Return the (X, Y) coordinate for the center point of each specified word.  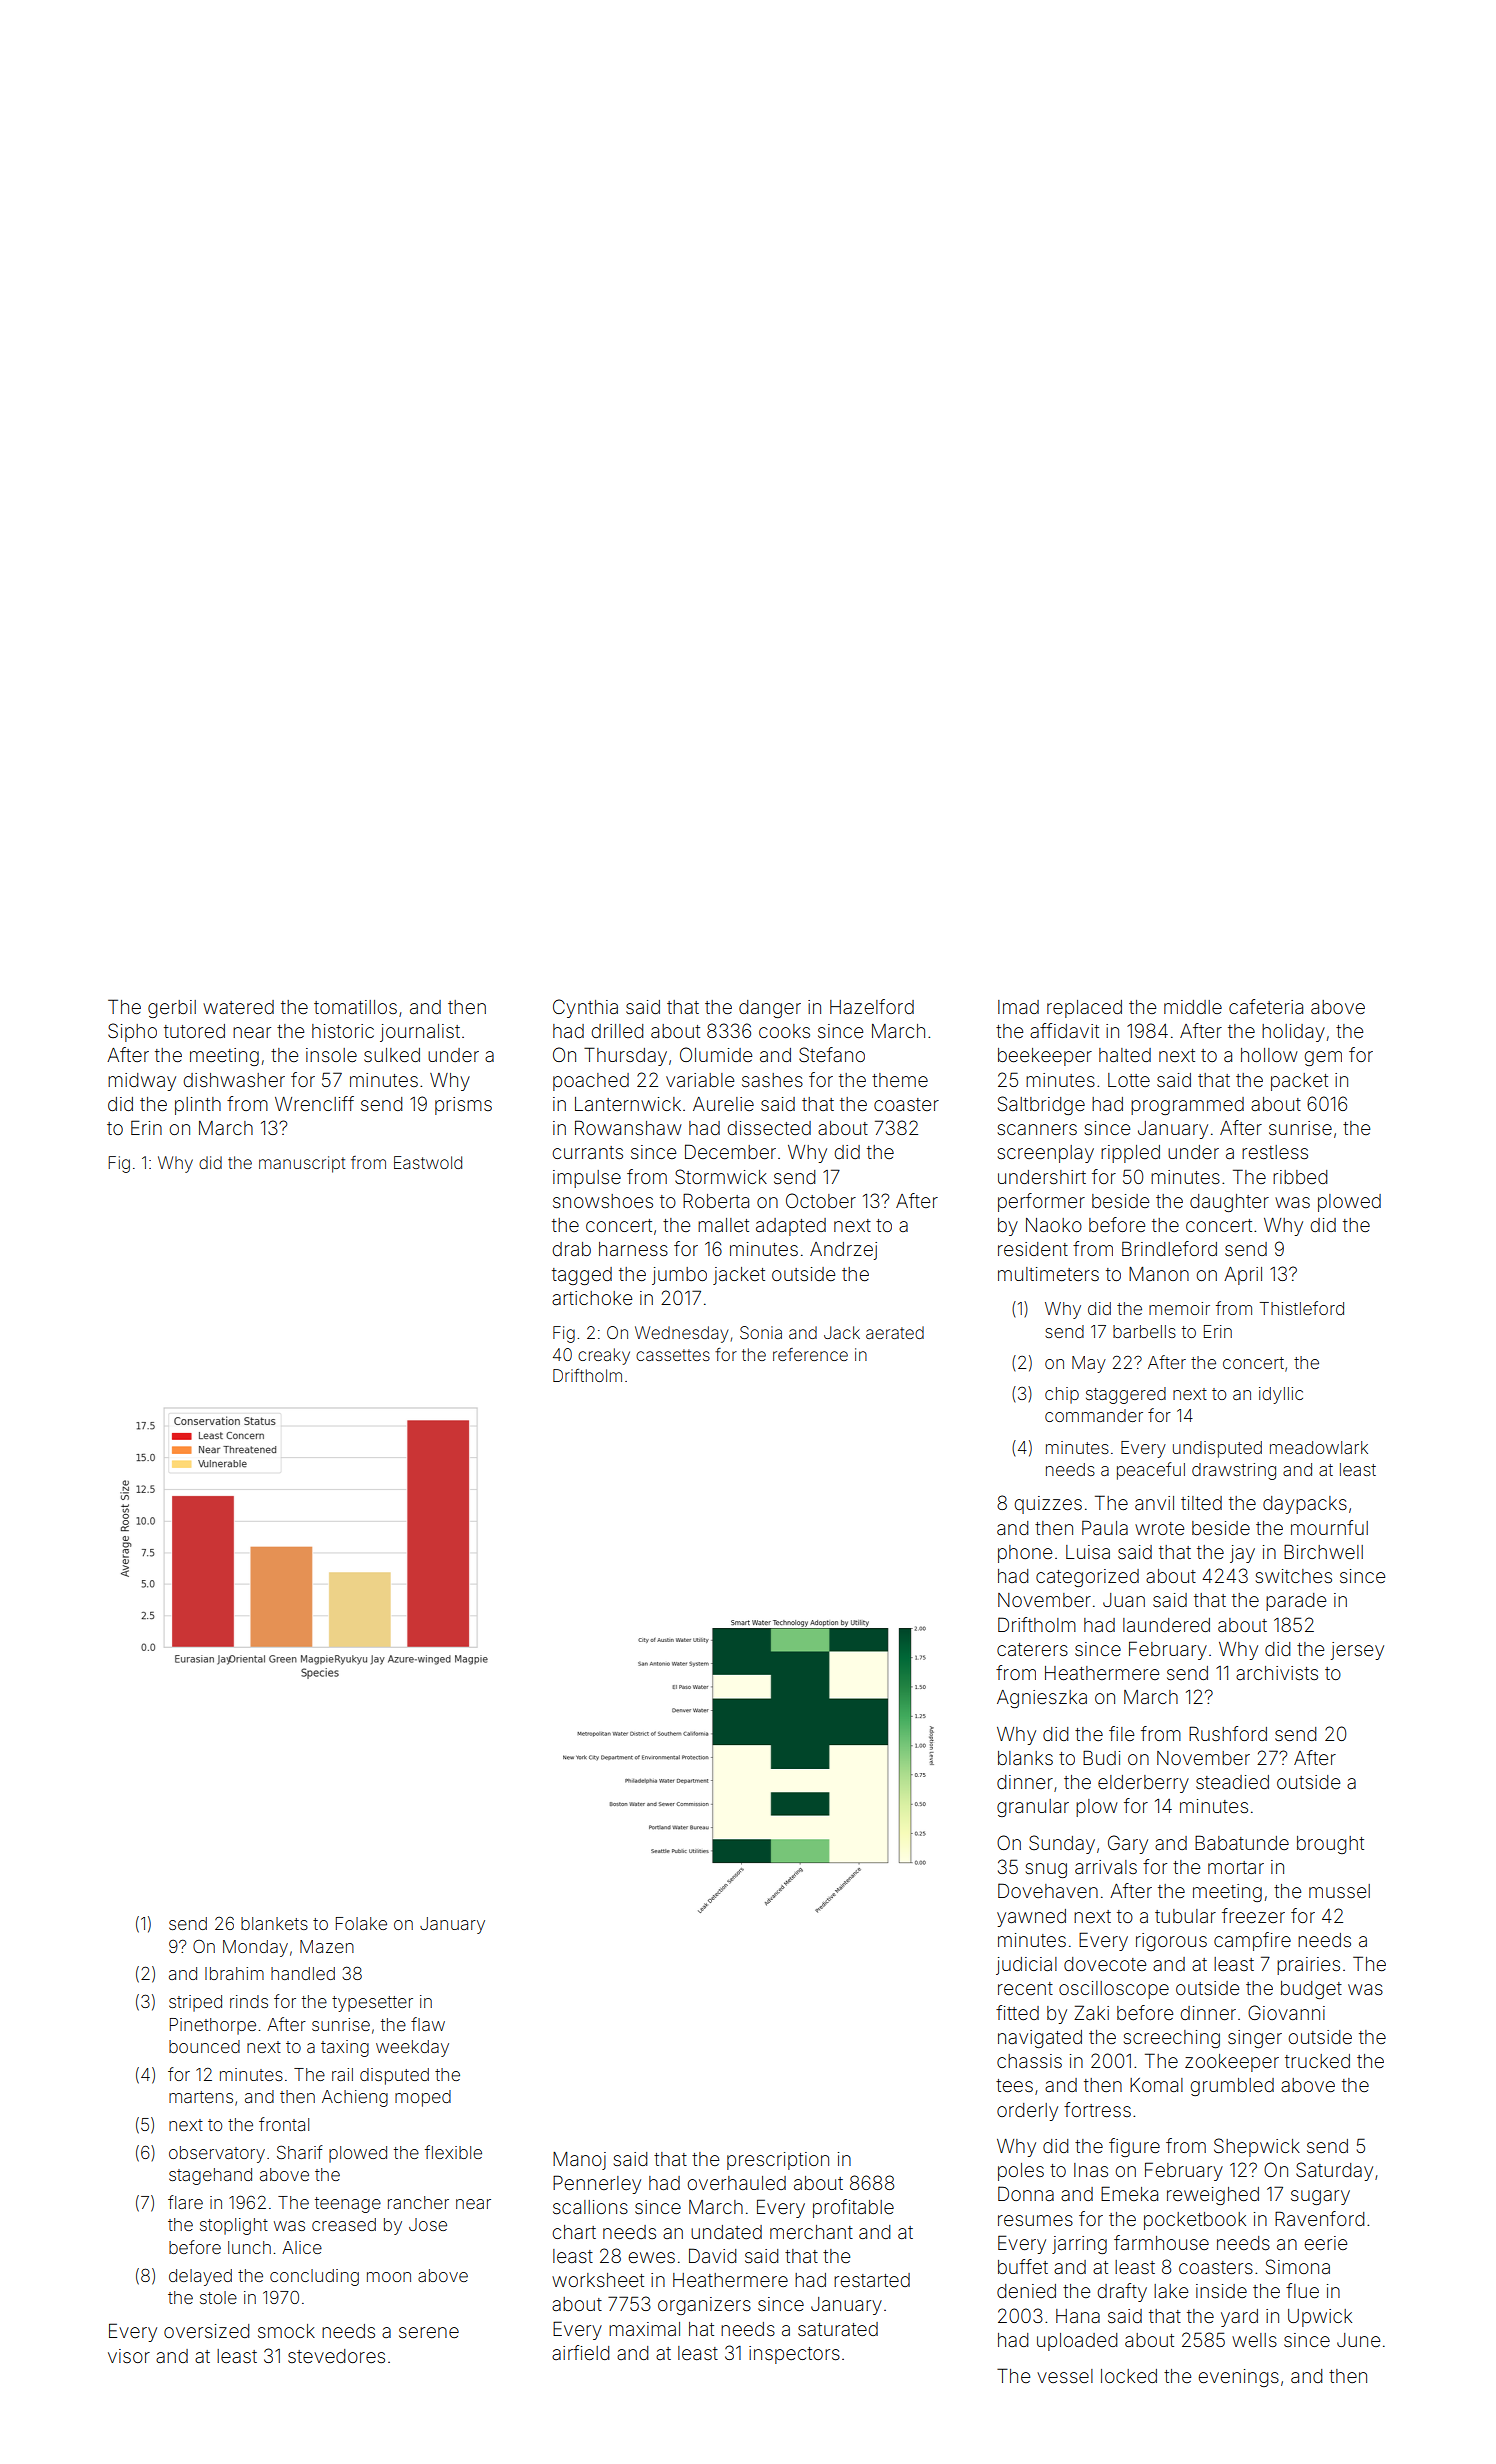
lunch (249, 2247)
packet (1299, 1082)
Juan (1124, 1600)
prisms (463, 1106)
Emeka (1129, 2193)
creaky (604, 1356)
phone (1025, 1554)
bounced (204, 2046)
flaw (428, 2024)
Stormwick (721, 1176)
